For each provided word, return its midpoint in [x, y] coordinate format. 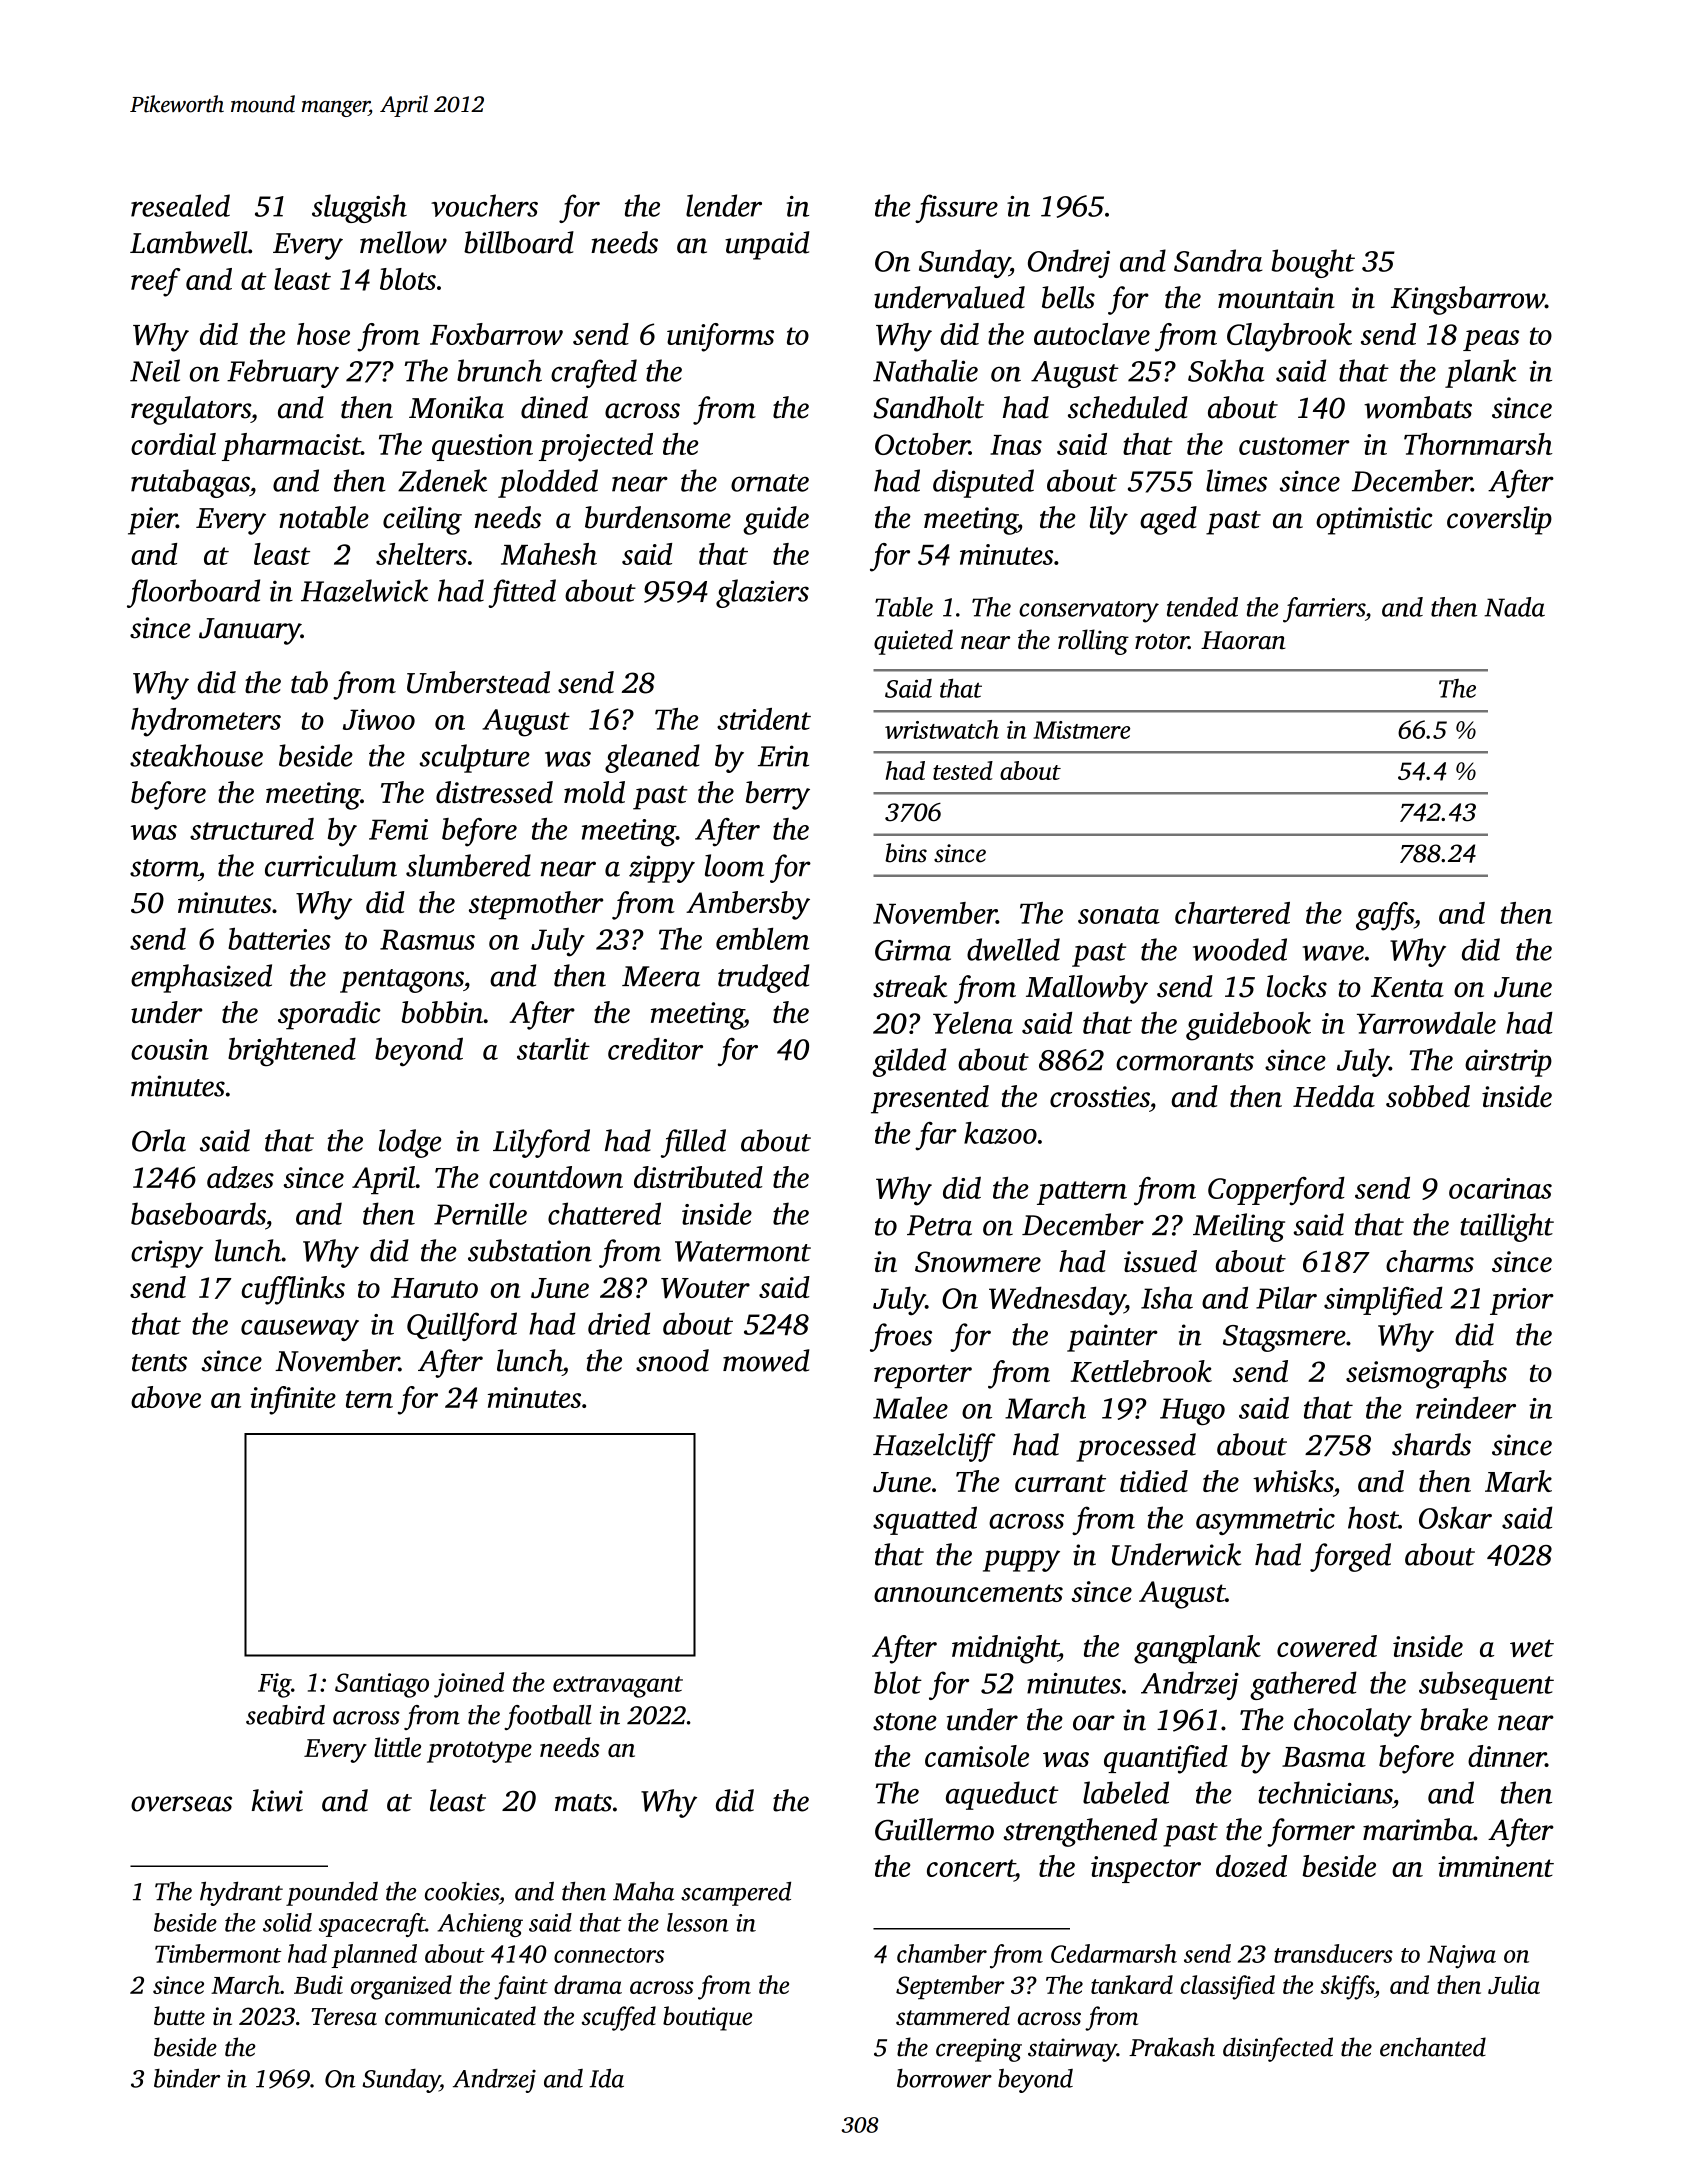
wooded [1240, 949]
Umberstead [478, 682]
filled [693, 1143]
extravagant [618, 1687]
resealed [180, 205]
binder [187, 2078]
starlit [553, 1048]
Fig [274, 1685]
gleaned [652, 758]
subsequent [1486, 1685]
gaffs [1385, 916]
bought [1313, 263]
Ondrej [1069, 263]
